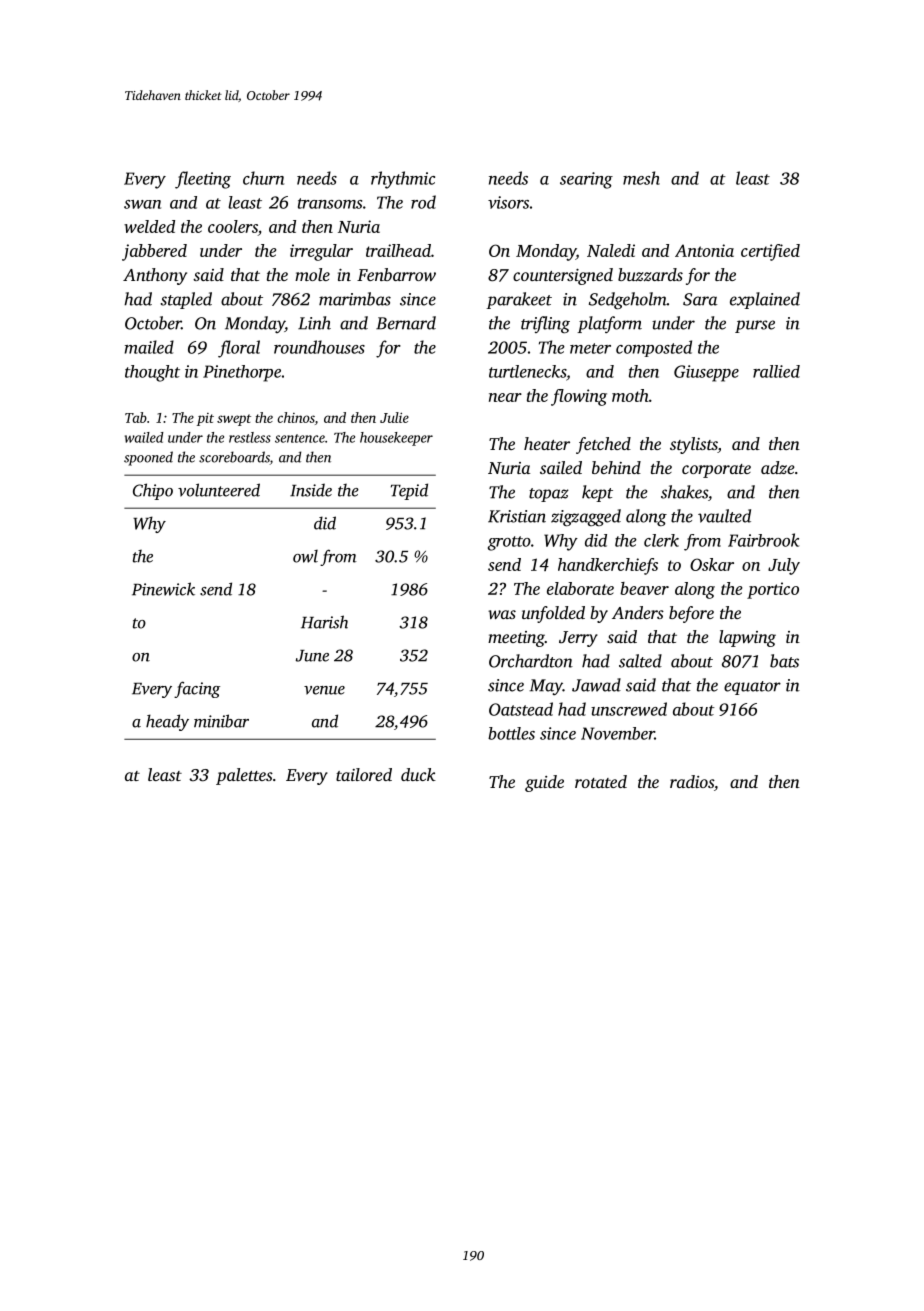 This screenshot has height=1311, width=924. I want to click on palettes, so click(244, 776).
